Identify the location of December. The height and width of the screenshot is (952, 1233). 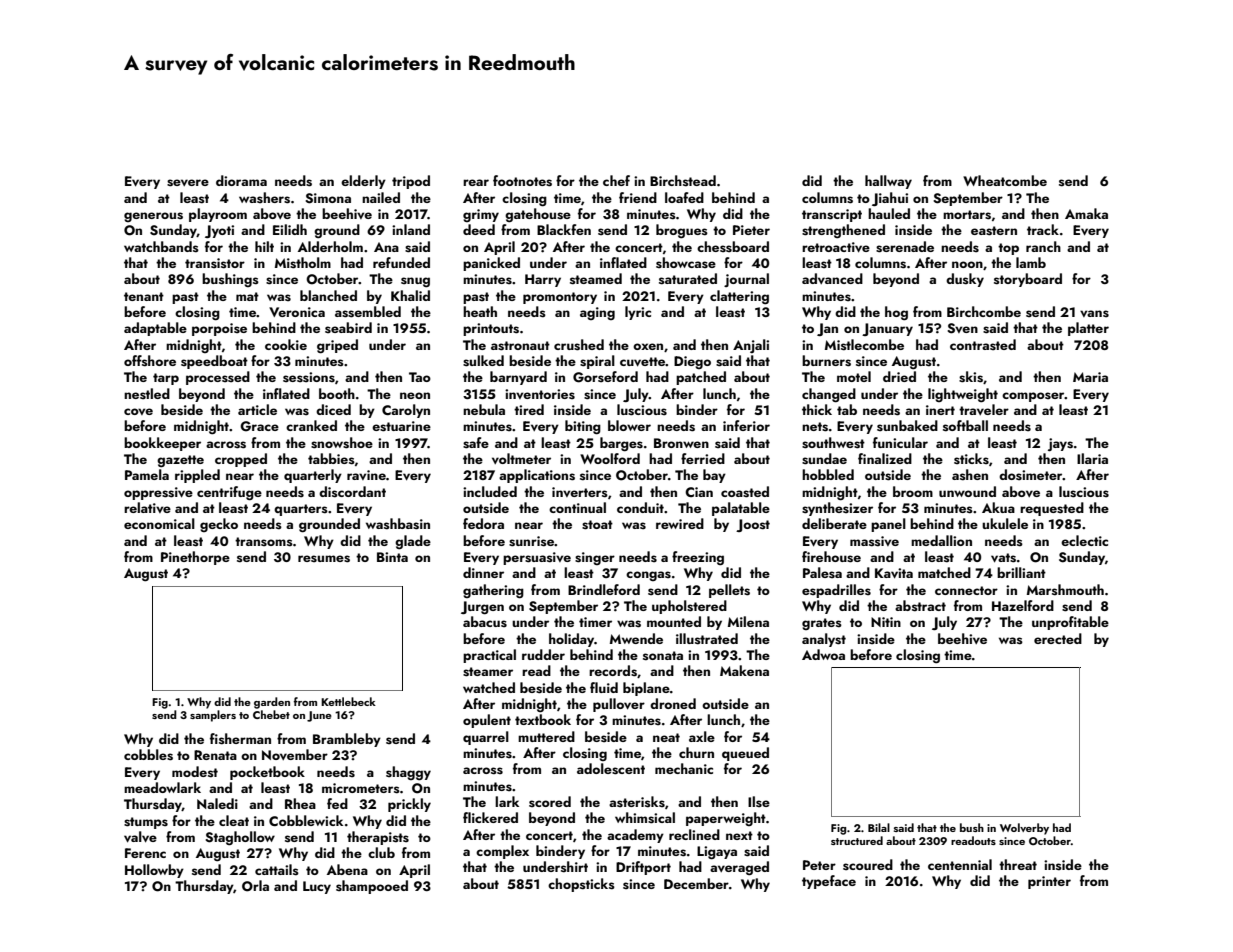
(696, 883).
